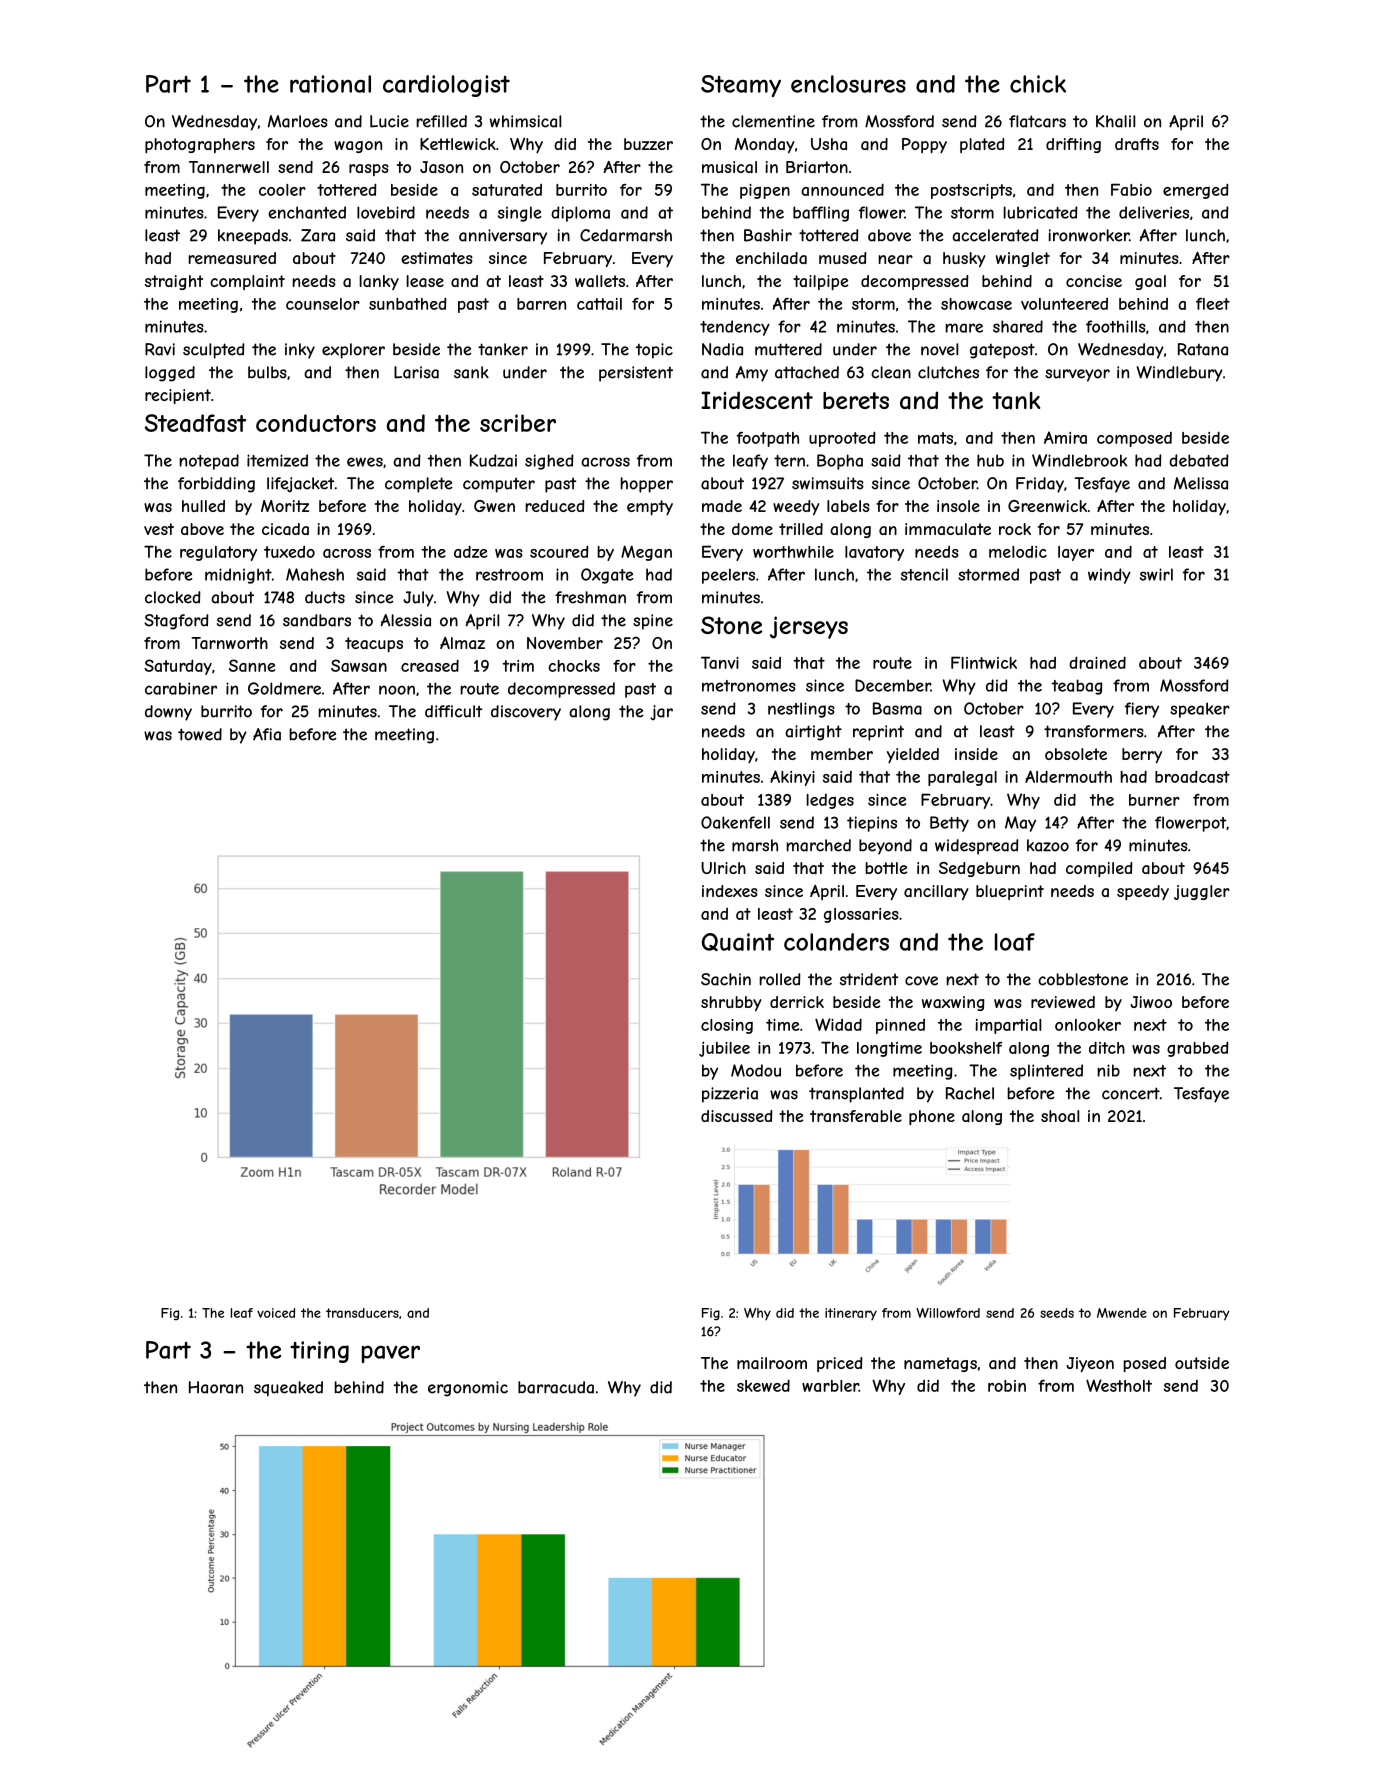 Image resolution: width=1374 pixels, height=1778 pixels. Describe the element at coordinates (1143, 892) in the screenshot. I see `speedy` at that location.
